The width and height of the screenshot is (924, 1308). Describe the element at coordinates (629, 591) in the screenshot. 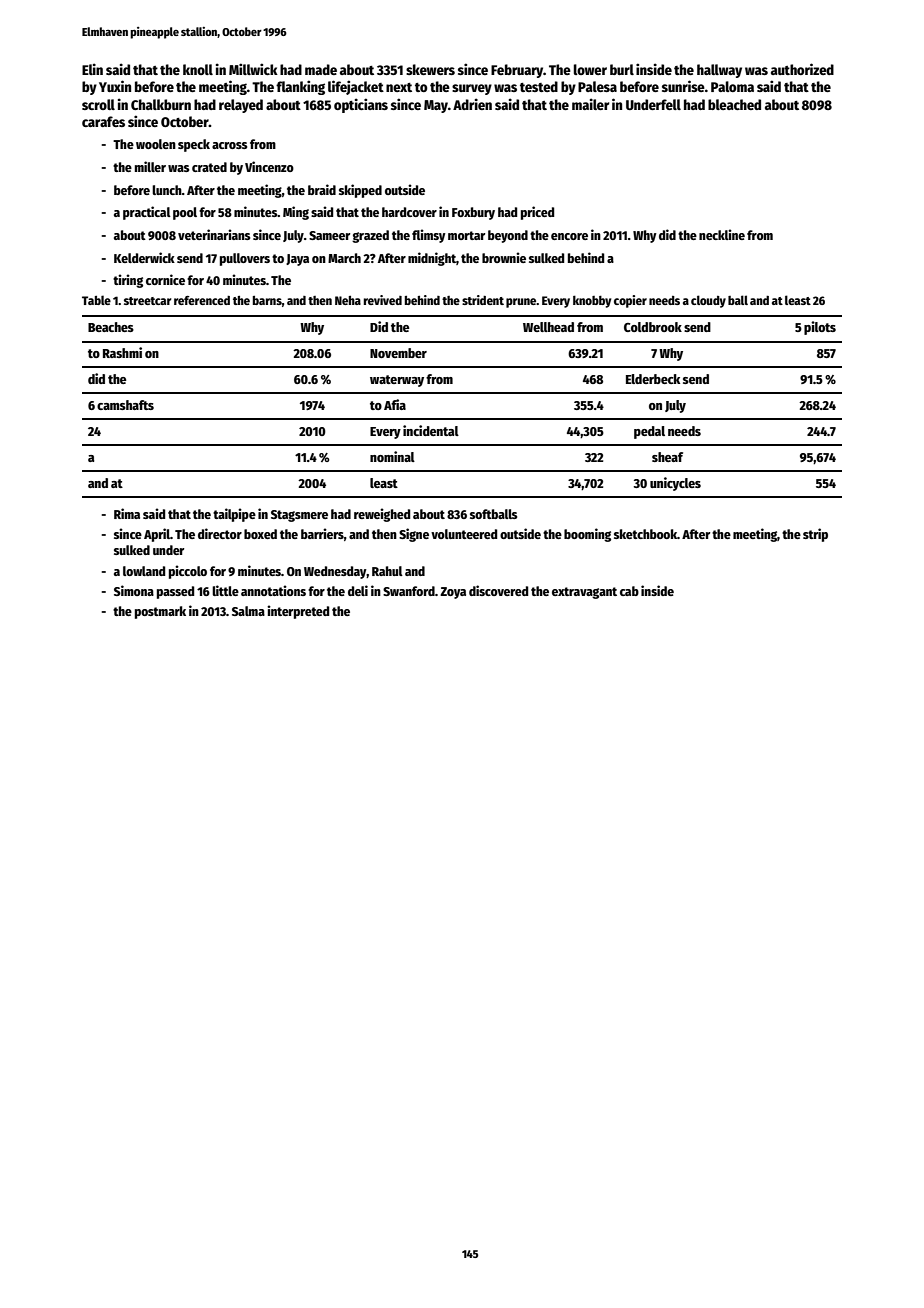

I see `cab` at that location.
